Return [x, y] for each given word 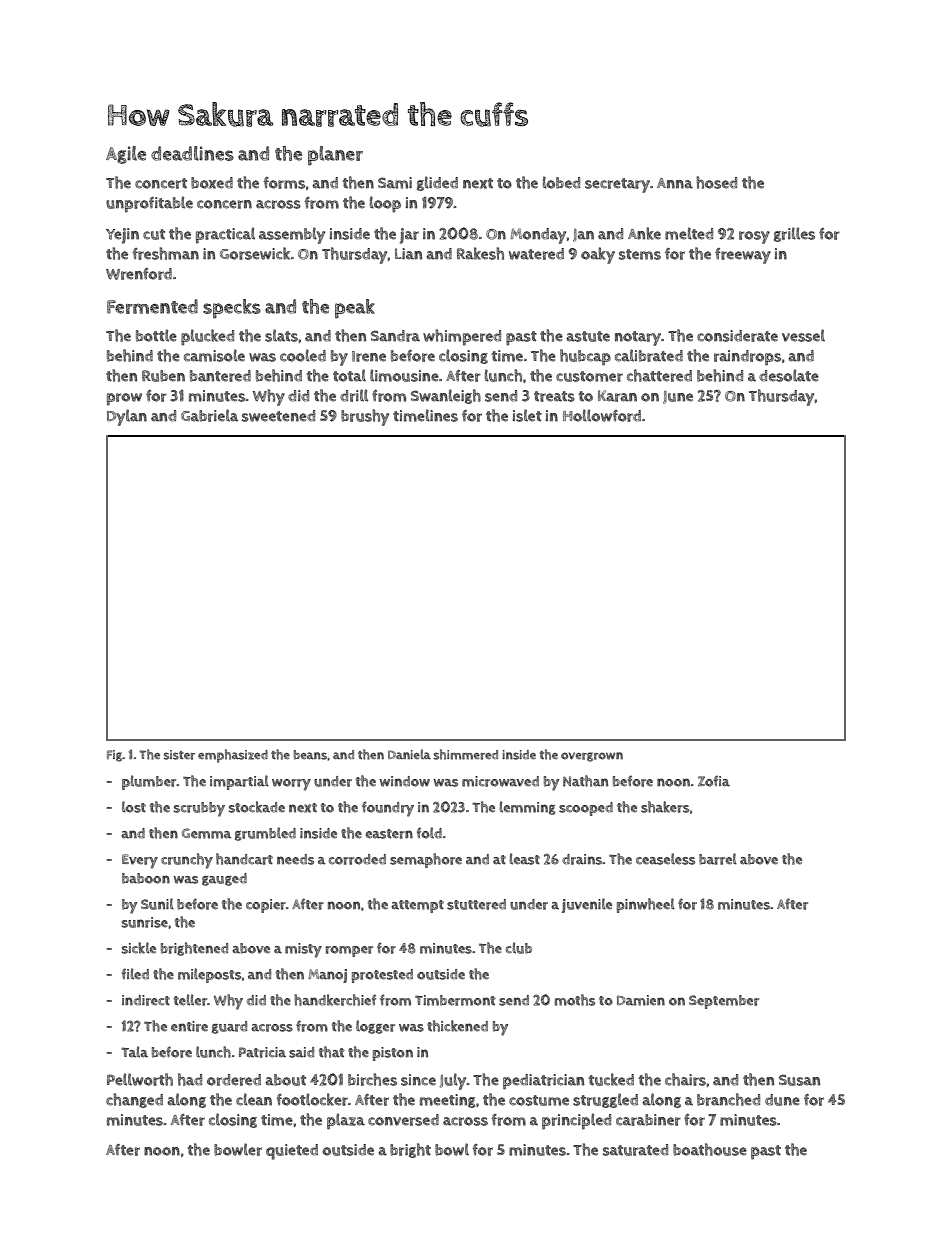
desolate [789, 375]
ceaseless [665, 859]
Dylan [127, 417]
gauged [224, 879]
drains [582, 859]
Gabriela [210, 415]
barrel [718, 859]
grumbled [265, 834]
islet [527, 415]
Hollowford [602, 415]
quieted [292, 1152]
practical [225, 235]
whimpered [462, 337]
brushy [365, 417]
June [678, 397]
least [525, 859]
